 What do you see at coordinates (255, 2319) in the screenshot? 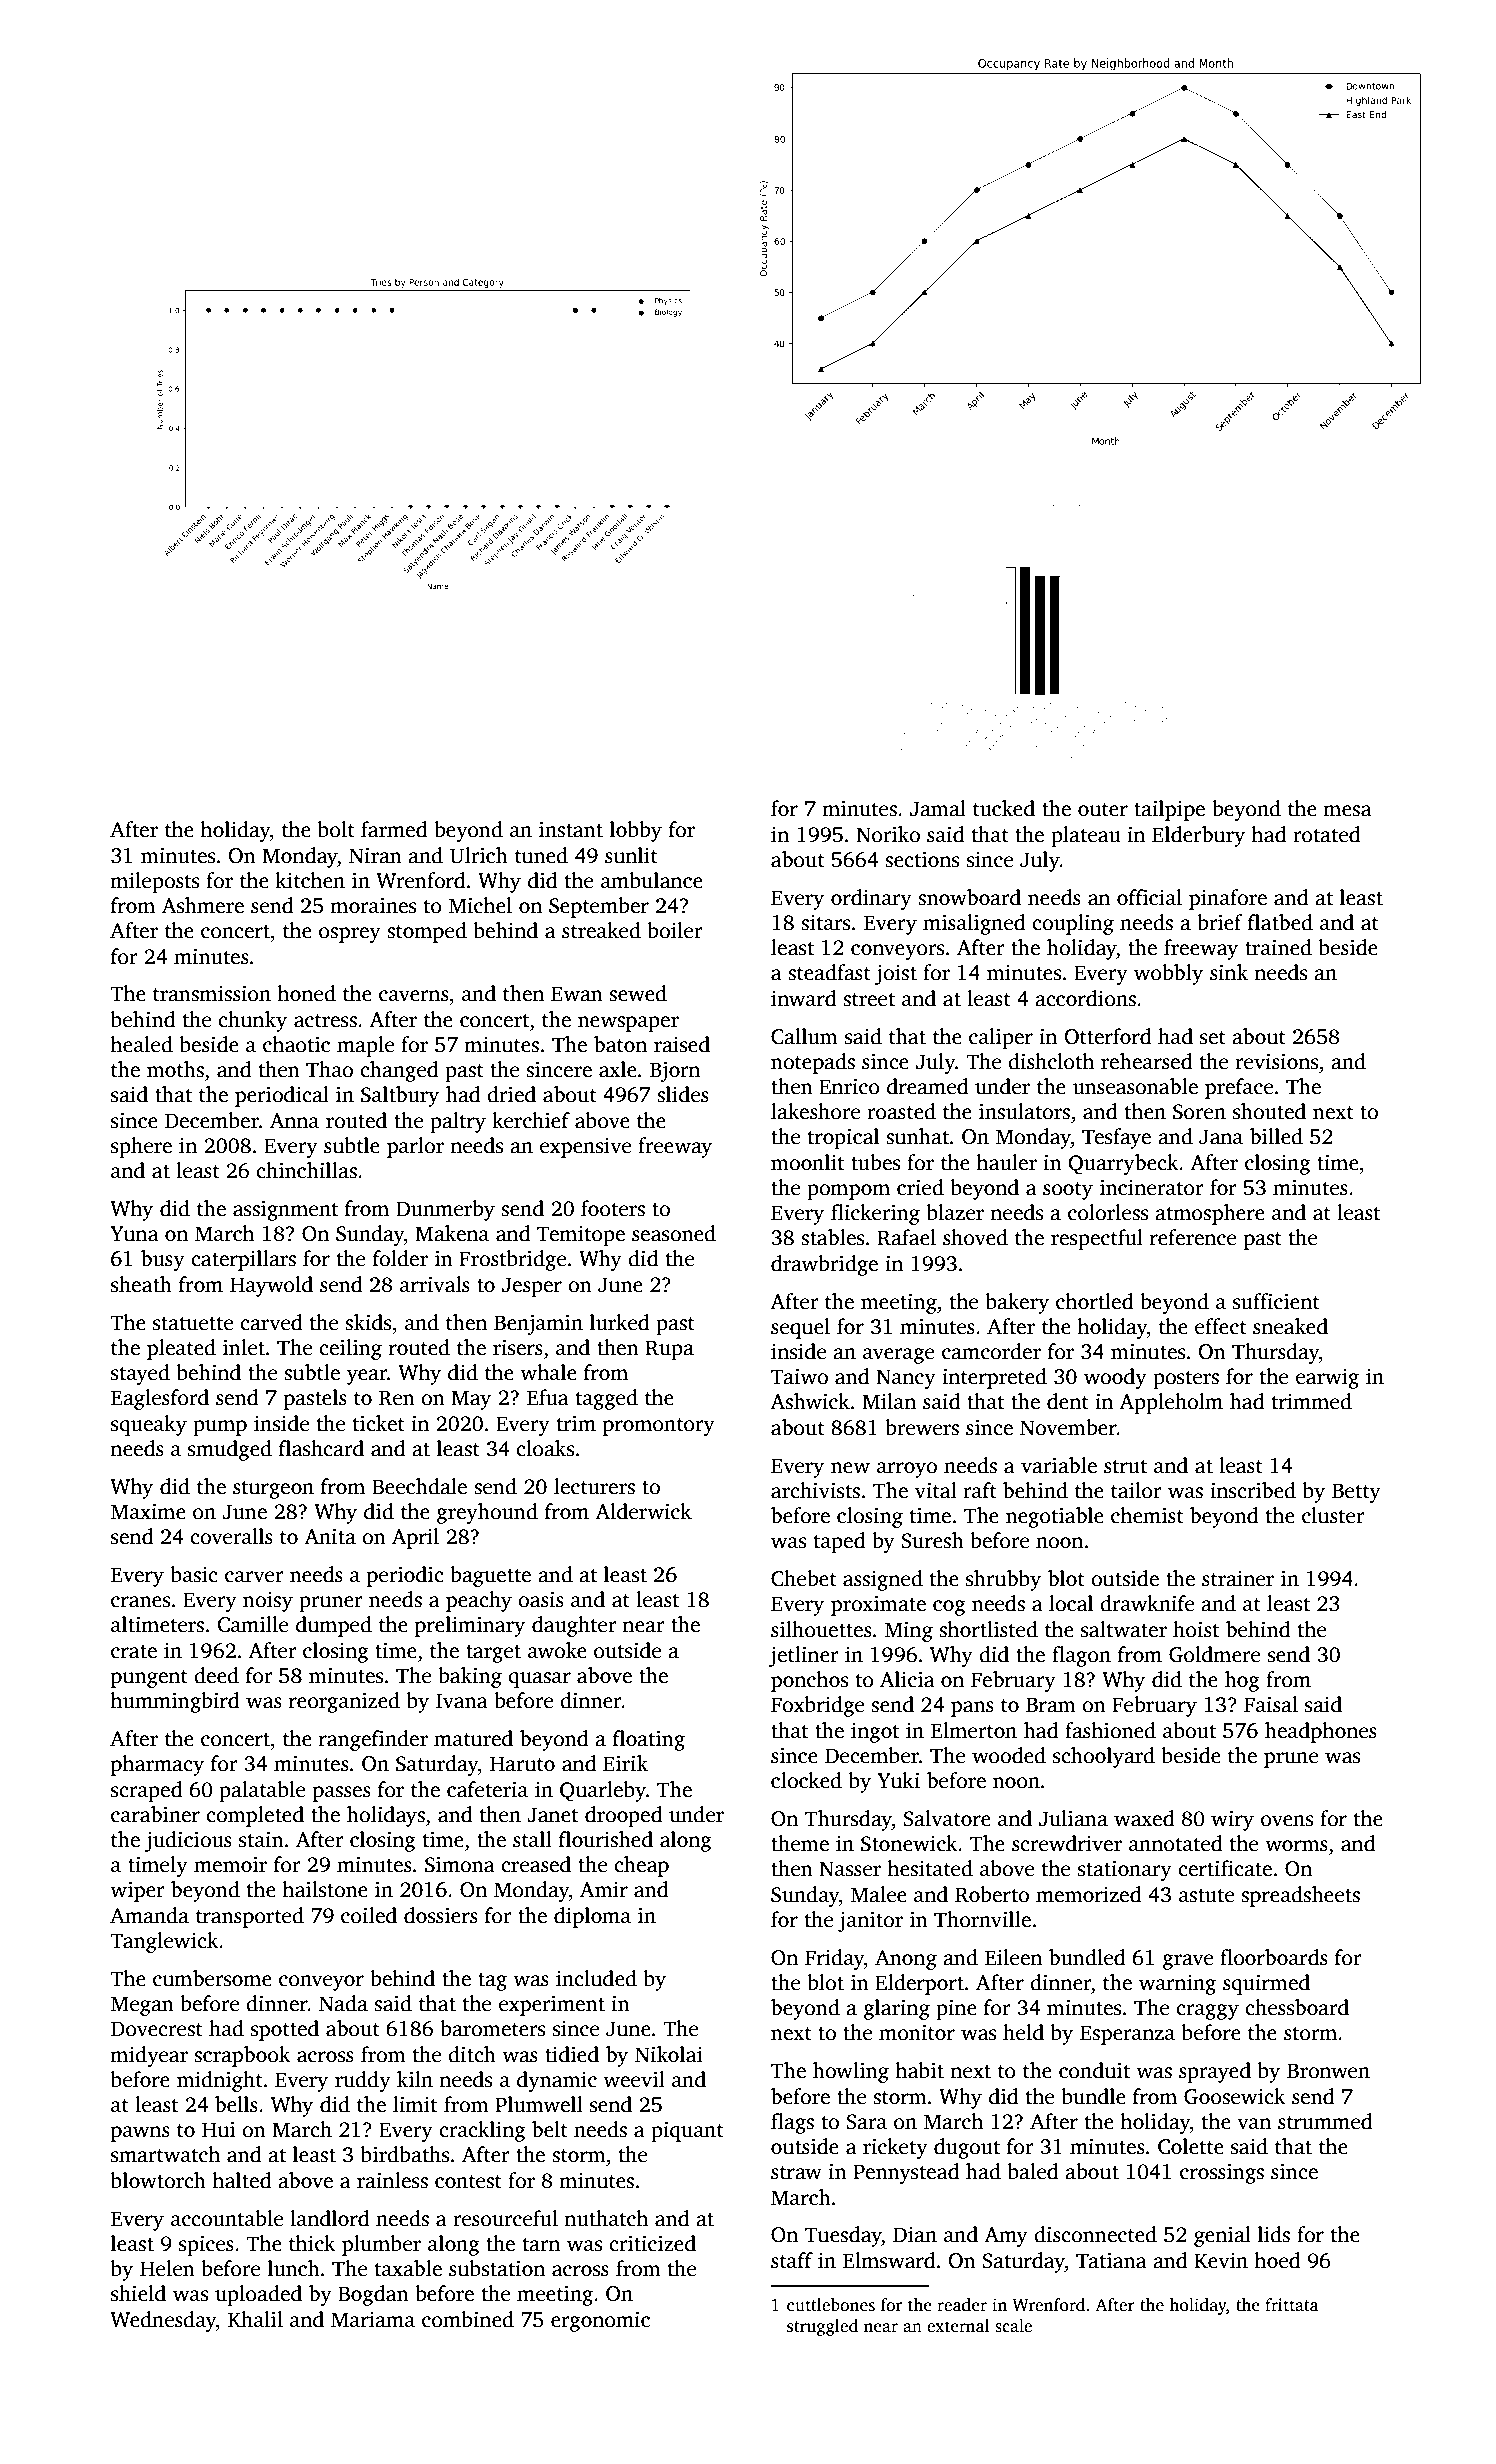
I see `Khalil` at bounding box center [255, 2319].
